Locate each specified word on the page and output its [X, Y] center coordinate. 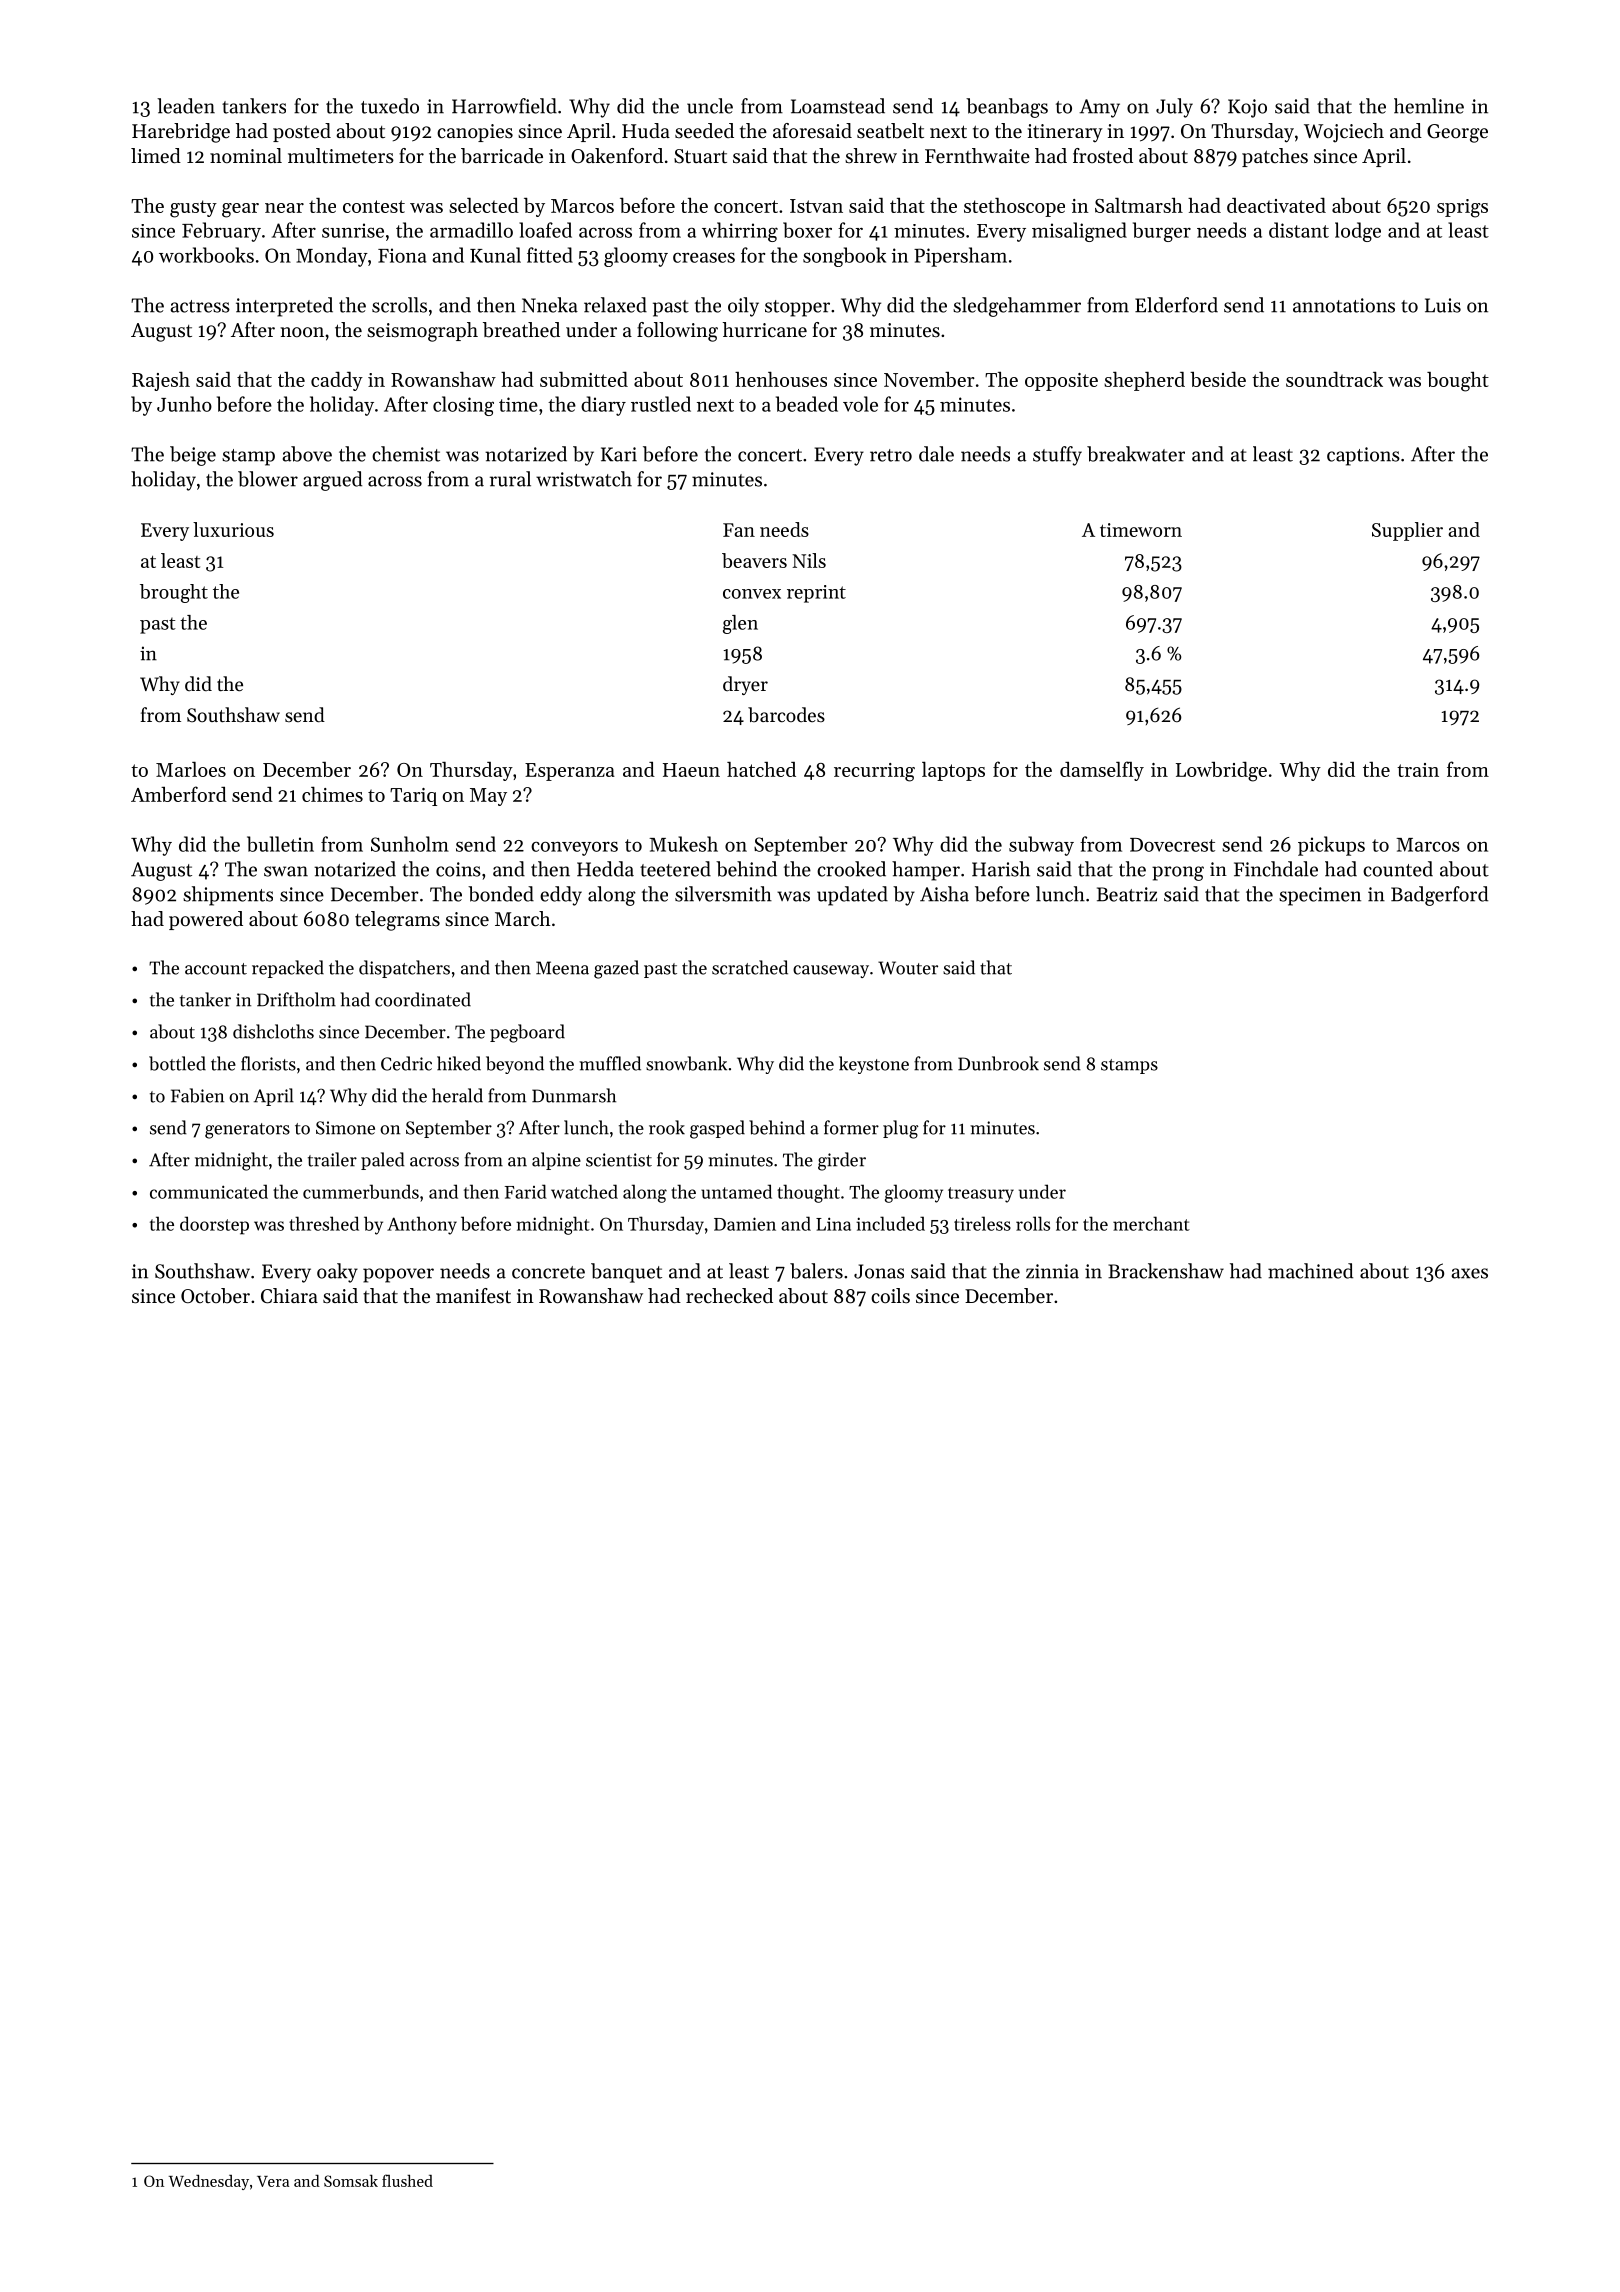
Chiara [289, 1296]
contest [374, 206]
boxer [807, 230]
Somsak [351, 2180]
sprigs [1462, 208]
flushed [407, 2180]
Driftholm [296, 999]
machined [1310, 1271]
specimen [1320, 896]
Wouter [908, 968]
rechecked [729, 1296]
